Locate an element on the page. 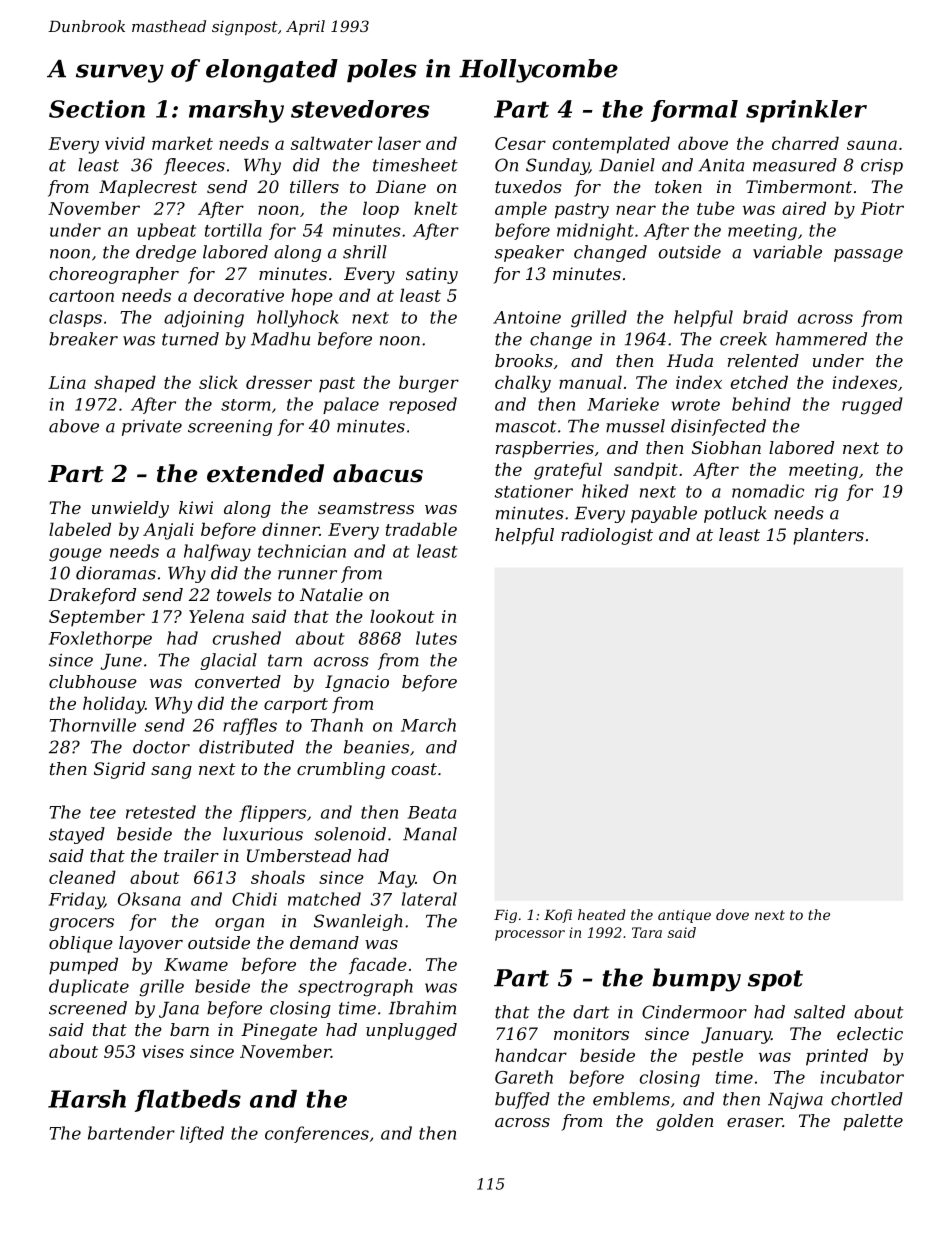 This page has width=952, height=1233. planters is located at coordinates (828, 536).
